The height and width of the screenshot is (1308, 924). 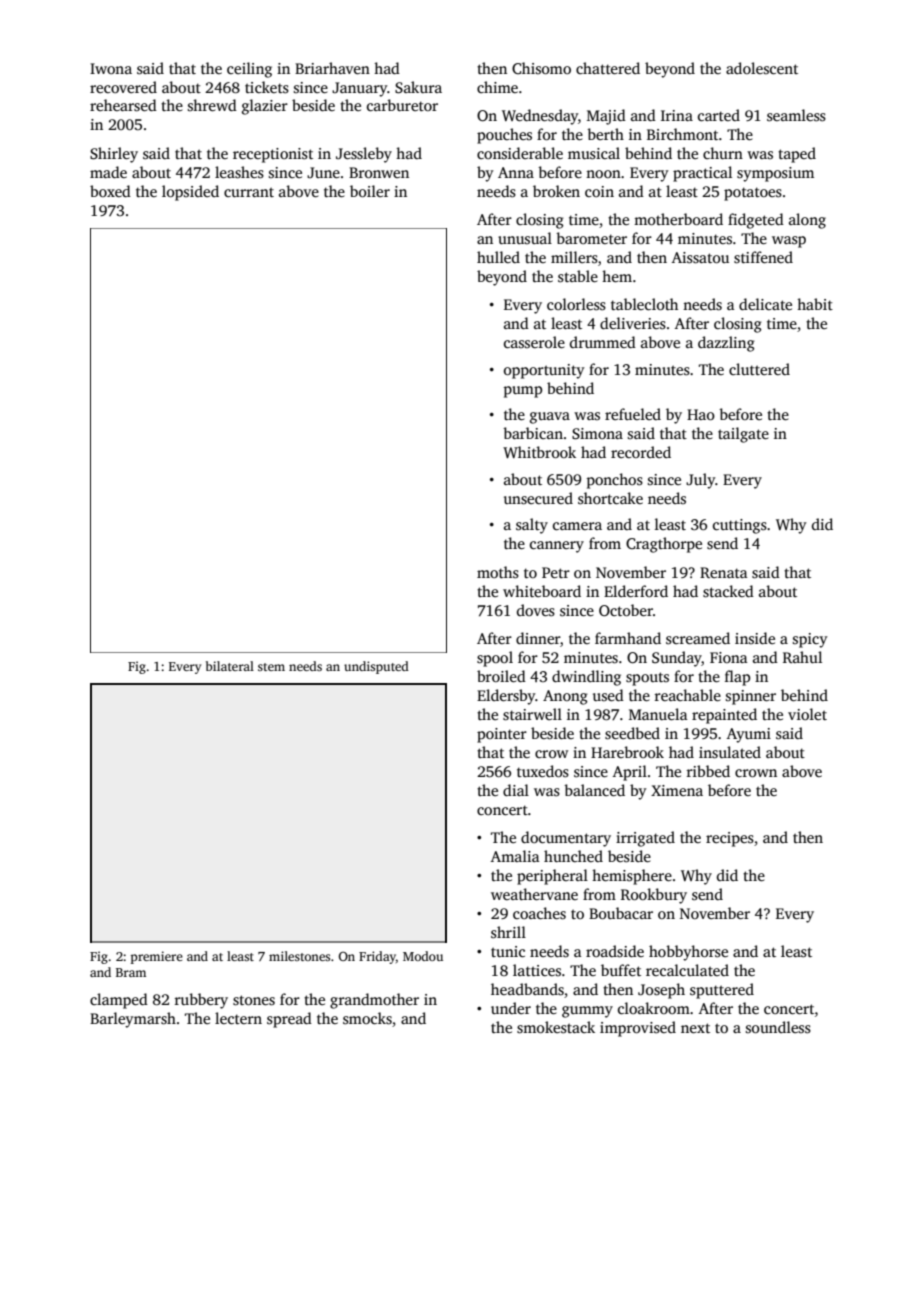 What do you see at coordinates (157, 957) in the screenshot?
I see `premiere` at bounding box center [157, 957].
